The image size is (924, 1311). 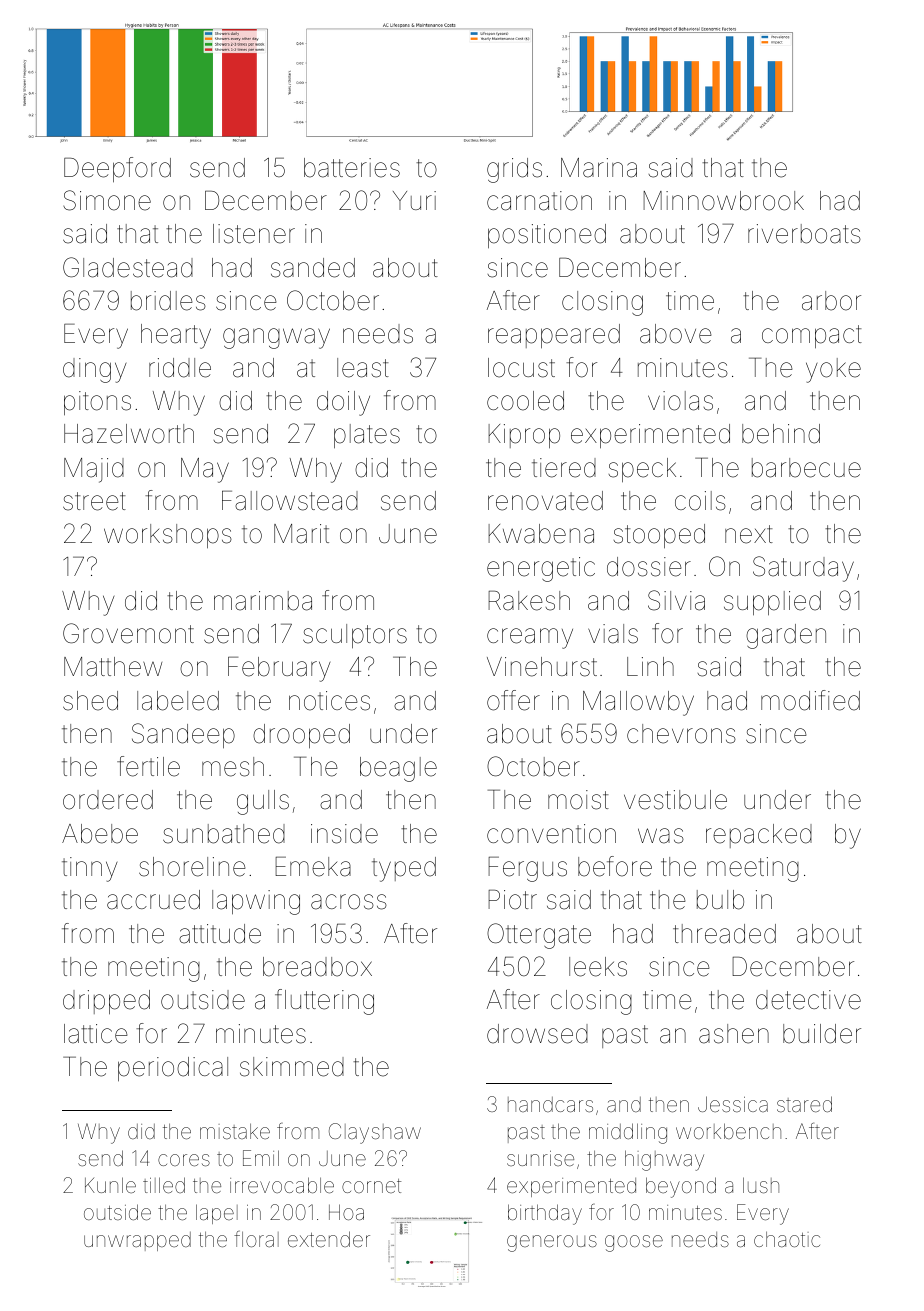 I want to click on Deepford, so click(x=117, y=169).
